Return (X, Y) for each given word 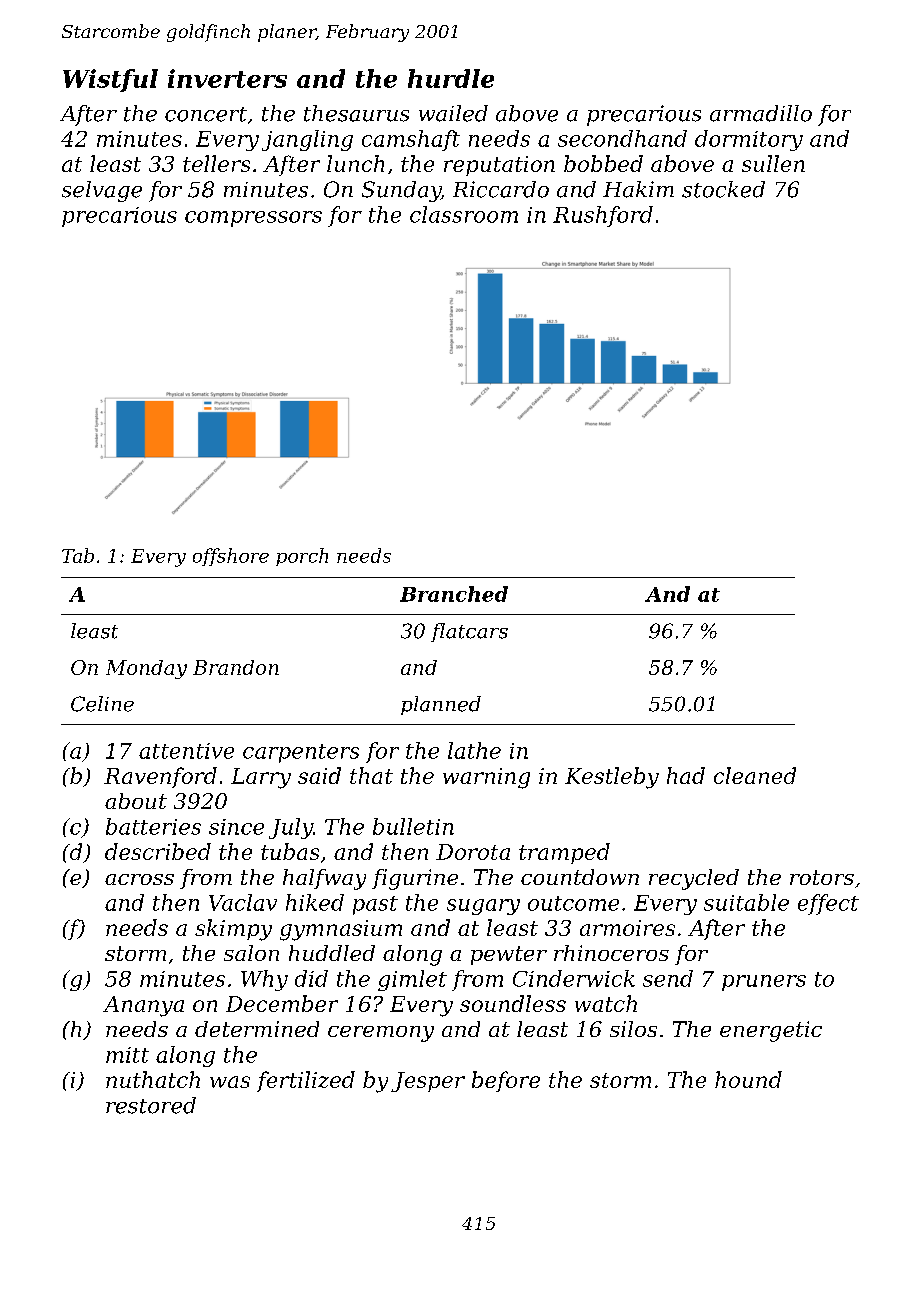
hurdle (451, 78)
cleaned (755, 775)
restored (151, 1105)
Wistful (110, 80)
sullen (773, 163)
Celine (102, 704)
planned (441, 705)
